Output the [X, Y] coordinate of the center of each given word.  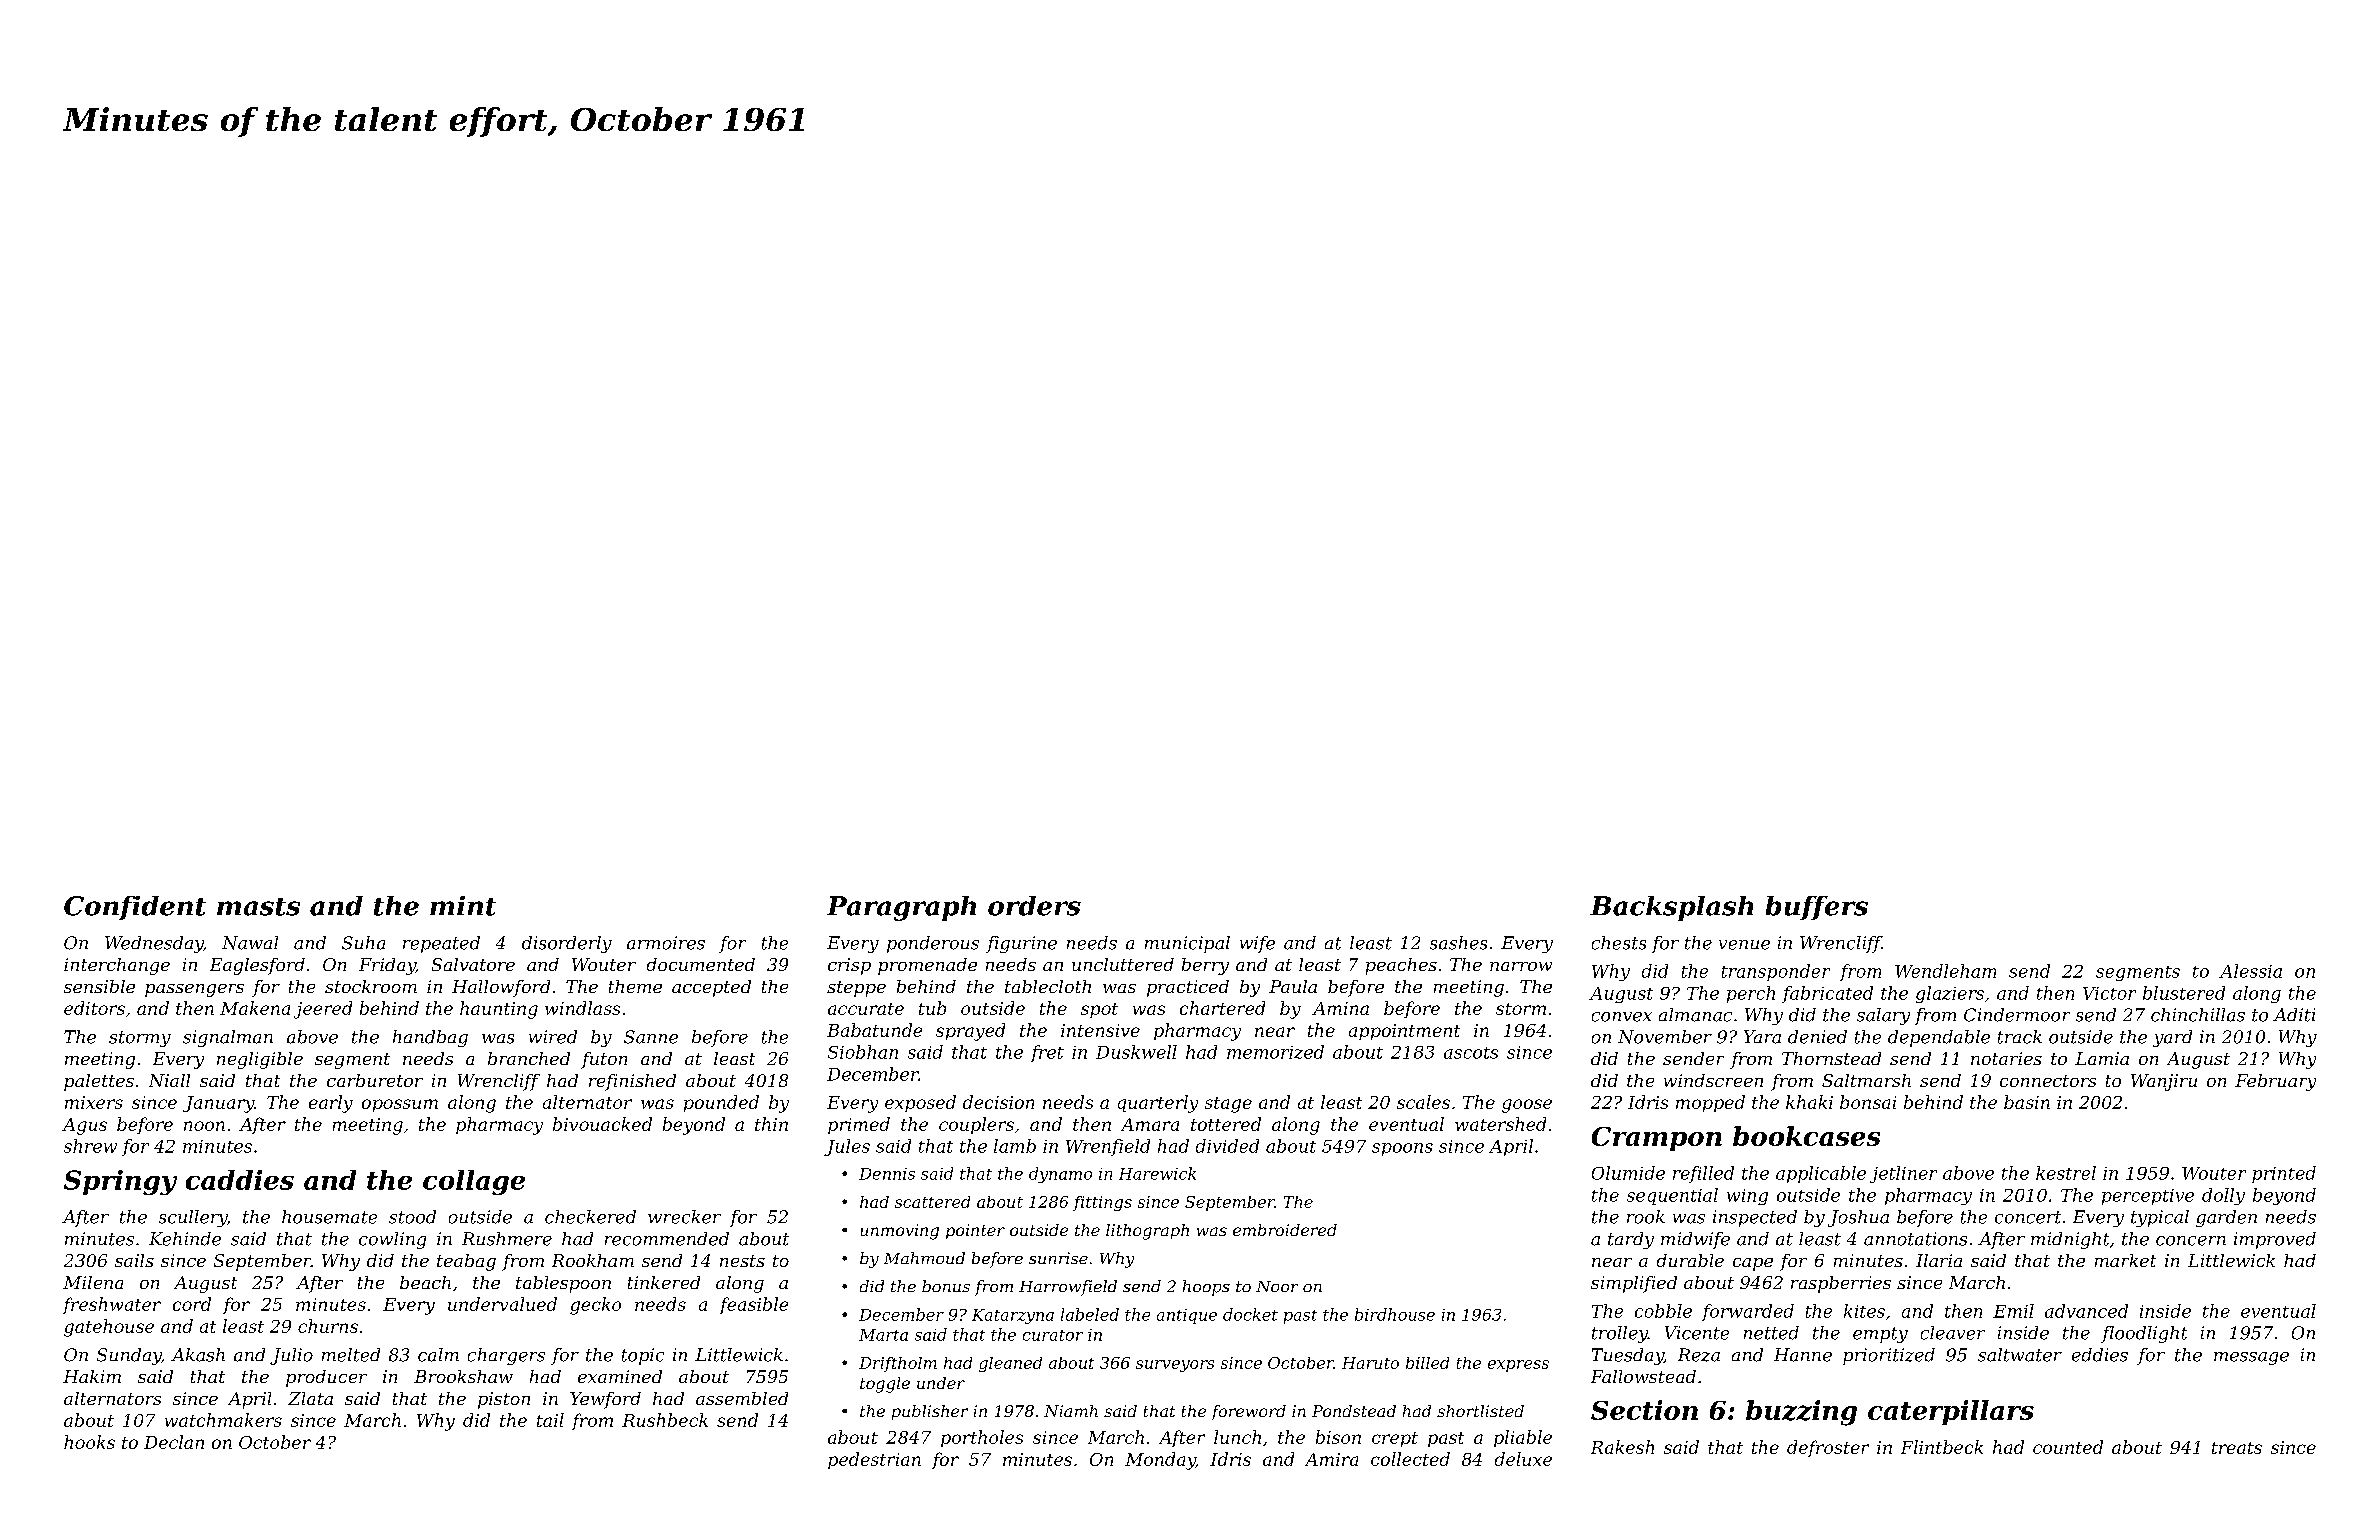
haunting [499, 1010]
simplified [1634, 1284]
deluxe [1523, 1459]
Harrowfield [1068, 1288]
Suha [363, 943]
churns [328, 1326]
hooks [89, 1442]
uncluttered [1123, 964]
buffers [1817, 908]
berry [1205, 966]
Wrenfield [1108, 1147]
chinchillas [2198, 1015]
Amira [1331, 1459]
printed [2284, 1174]
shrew [90, 1146]
